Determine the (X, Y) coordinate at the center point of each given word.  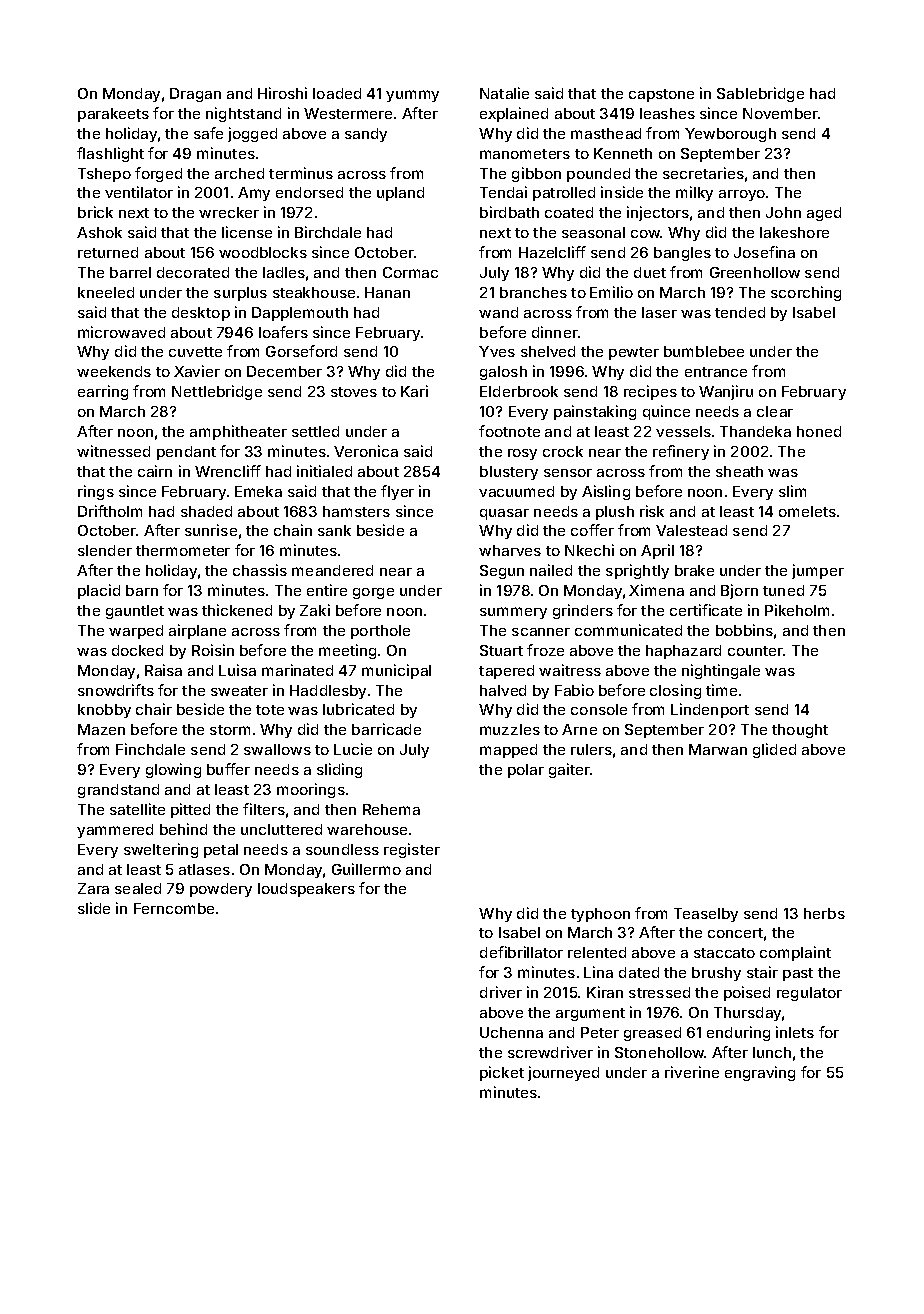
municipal (396, 671)
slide (94, 908)
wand (498, 312)
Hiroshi (282, 93)
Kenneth (623, 153)
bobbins (744, 630)
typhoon (600, 915)
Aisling (606, 492)
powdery (221, 890)
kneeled (106, 292)
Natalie (504, 93)
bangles (682, 254)
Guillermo (366, 869)
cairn (155, 471)
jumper (818, 571)
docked (137, 650)
